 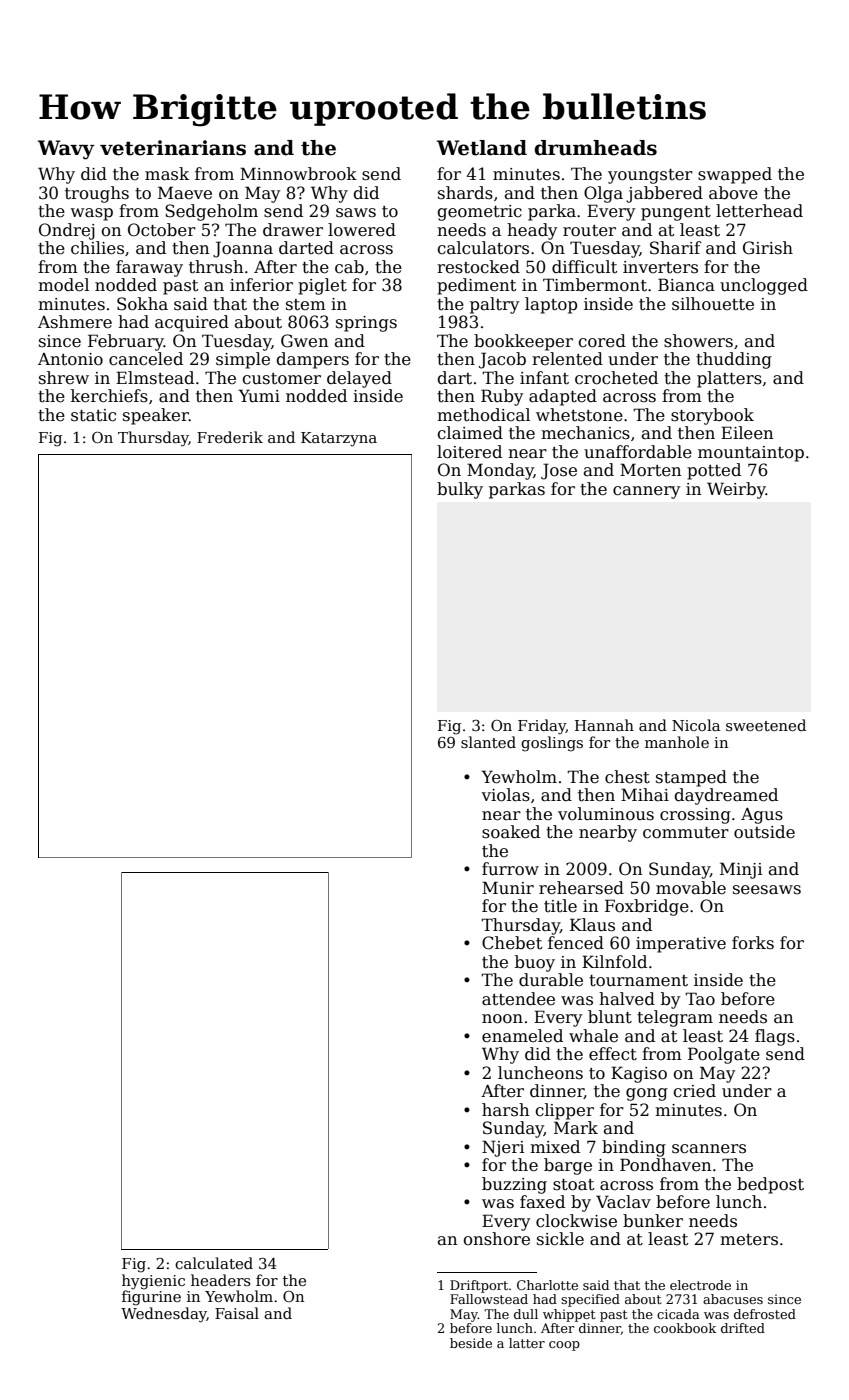 I want to click on hygienic, so click(x=153, y=1282).
